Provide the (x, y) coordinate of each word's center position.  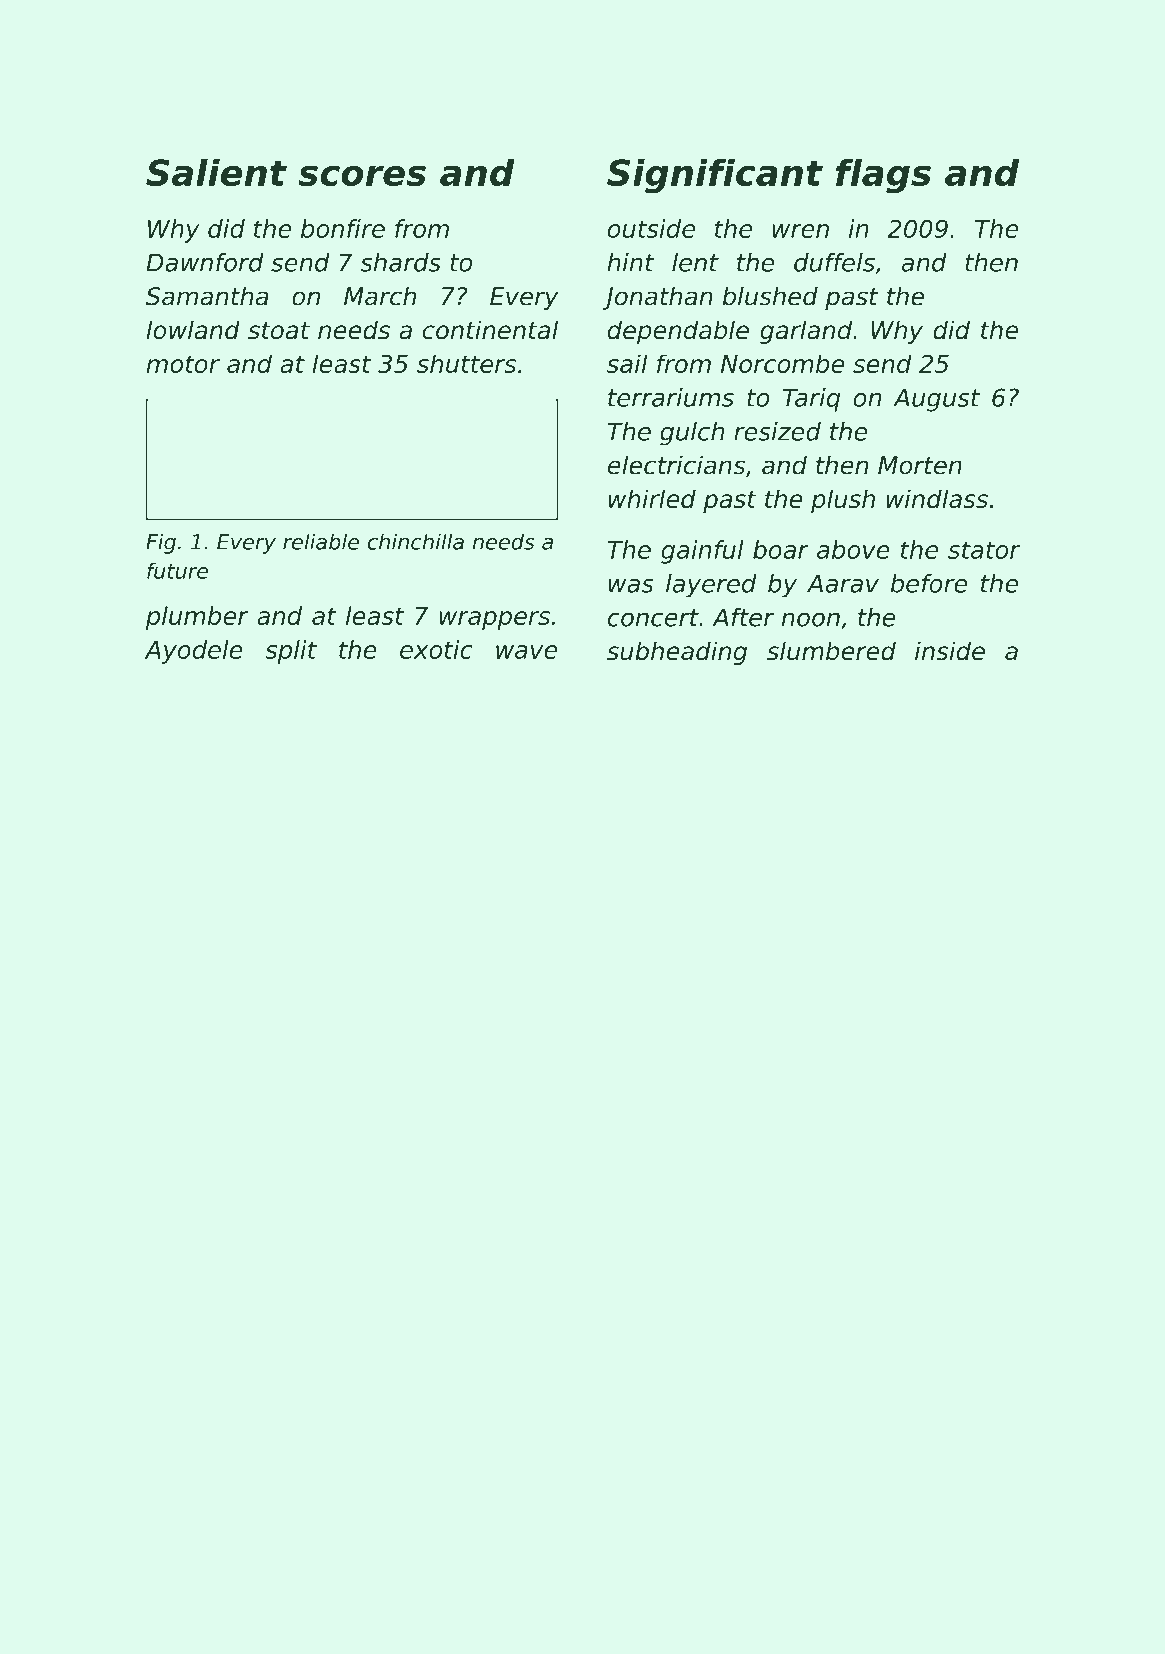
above (853, 549)
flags (883, 176)
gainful (702, 552)
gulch (692, 434)
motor (183, 364)
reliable (321, 541)
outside (651, 228)
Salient (216, 172)
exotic (436, 649)
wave (526, 652)
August (936, 400)
